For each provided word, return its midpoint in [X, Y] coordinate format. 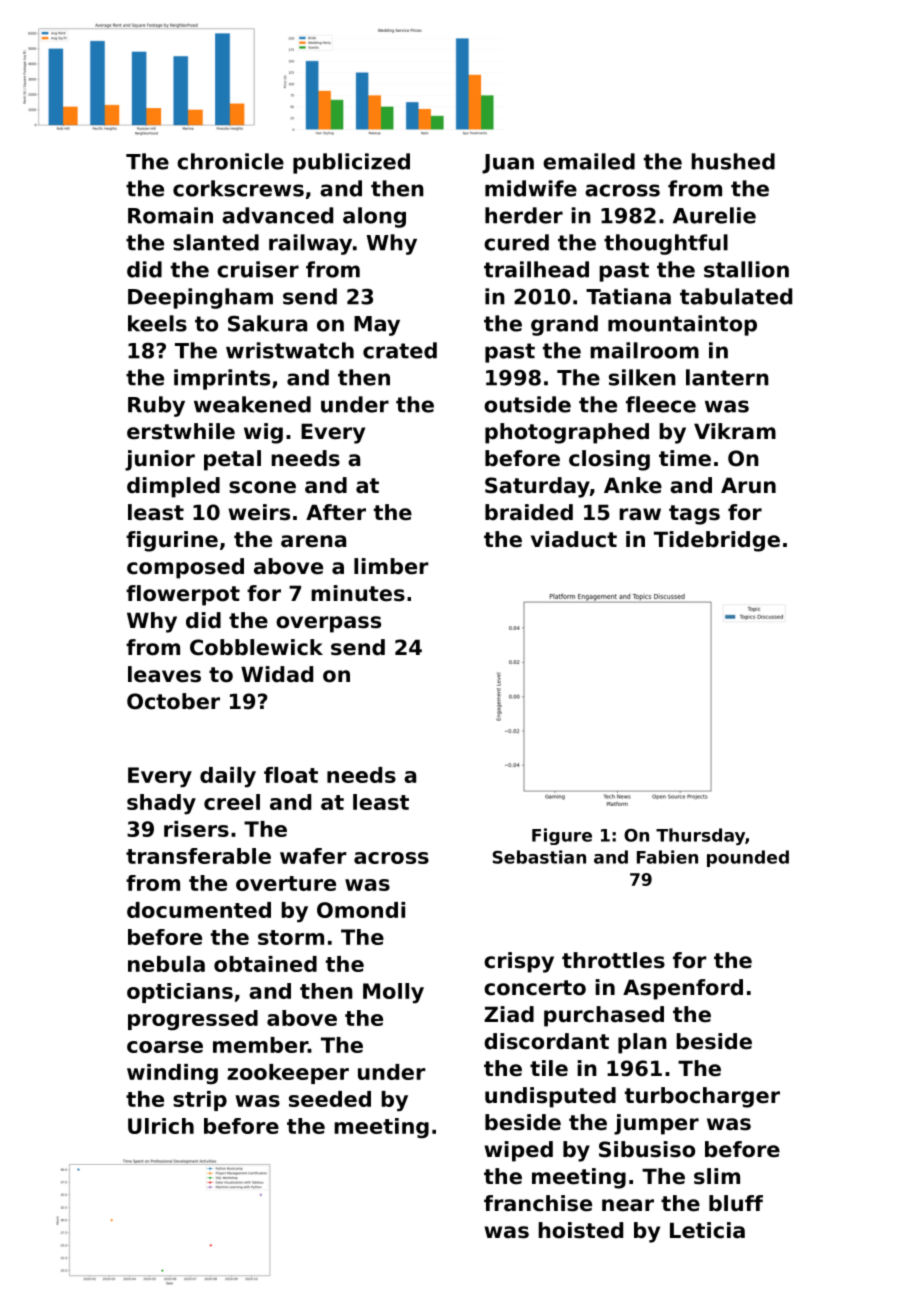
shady [161, 804]
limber [391, 566]
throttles [613, 960]
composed [185, 568]
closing [609, 460]
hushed [733, 161]
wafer [313, 856]
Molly [393, 993]
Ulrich [161, 1126]
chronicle [230, 161]
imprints [222, 379]
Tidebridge [717, 541]
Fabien [667, 857]
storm [291, 937]
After [336, 512]
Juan [508, 164]
